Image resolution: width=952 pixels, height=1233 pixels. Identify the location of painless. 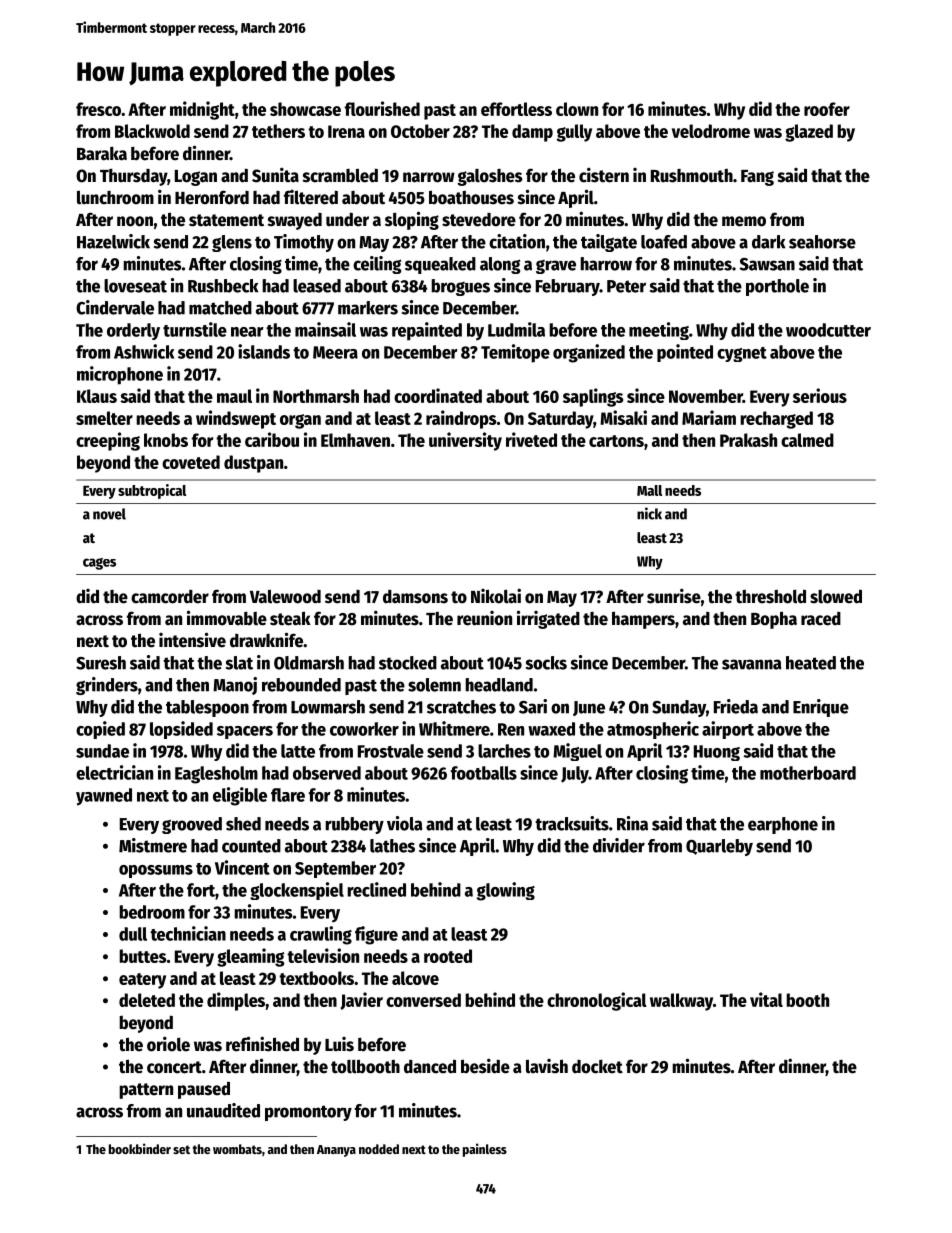
(485, 1150).
